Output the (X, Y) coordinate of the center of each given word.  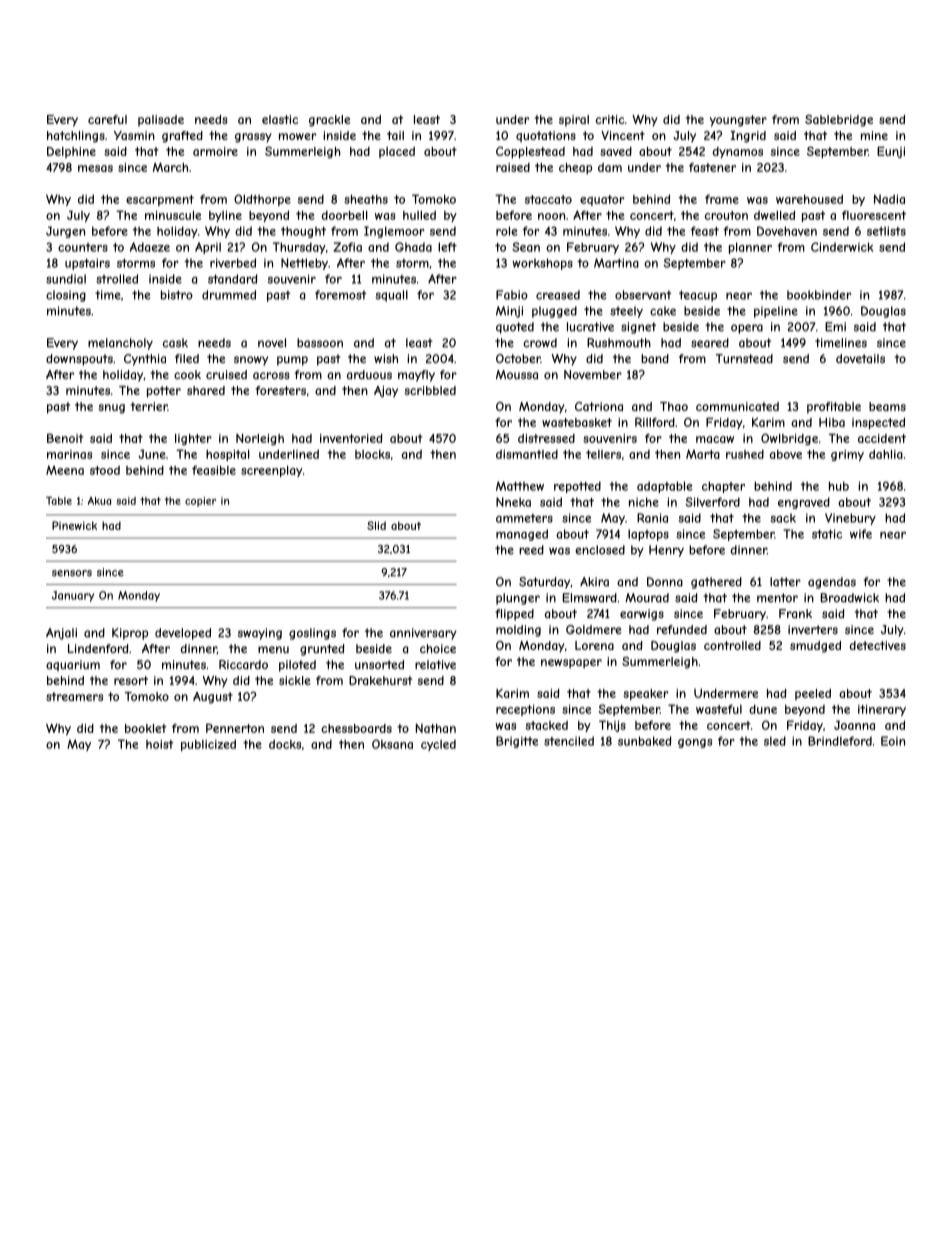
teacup (698, 296)
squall (391, 296)
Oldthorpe (262, 200)
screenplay (271, 471)
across (271, 375)
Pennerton (235, 728)
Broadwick (850, 598)
